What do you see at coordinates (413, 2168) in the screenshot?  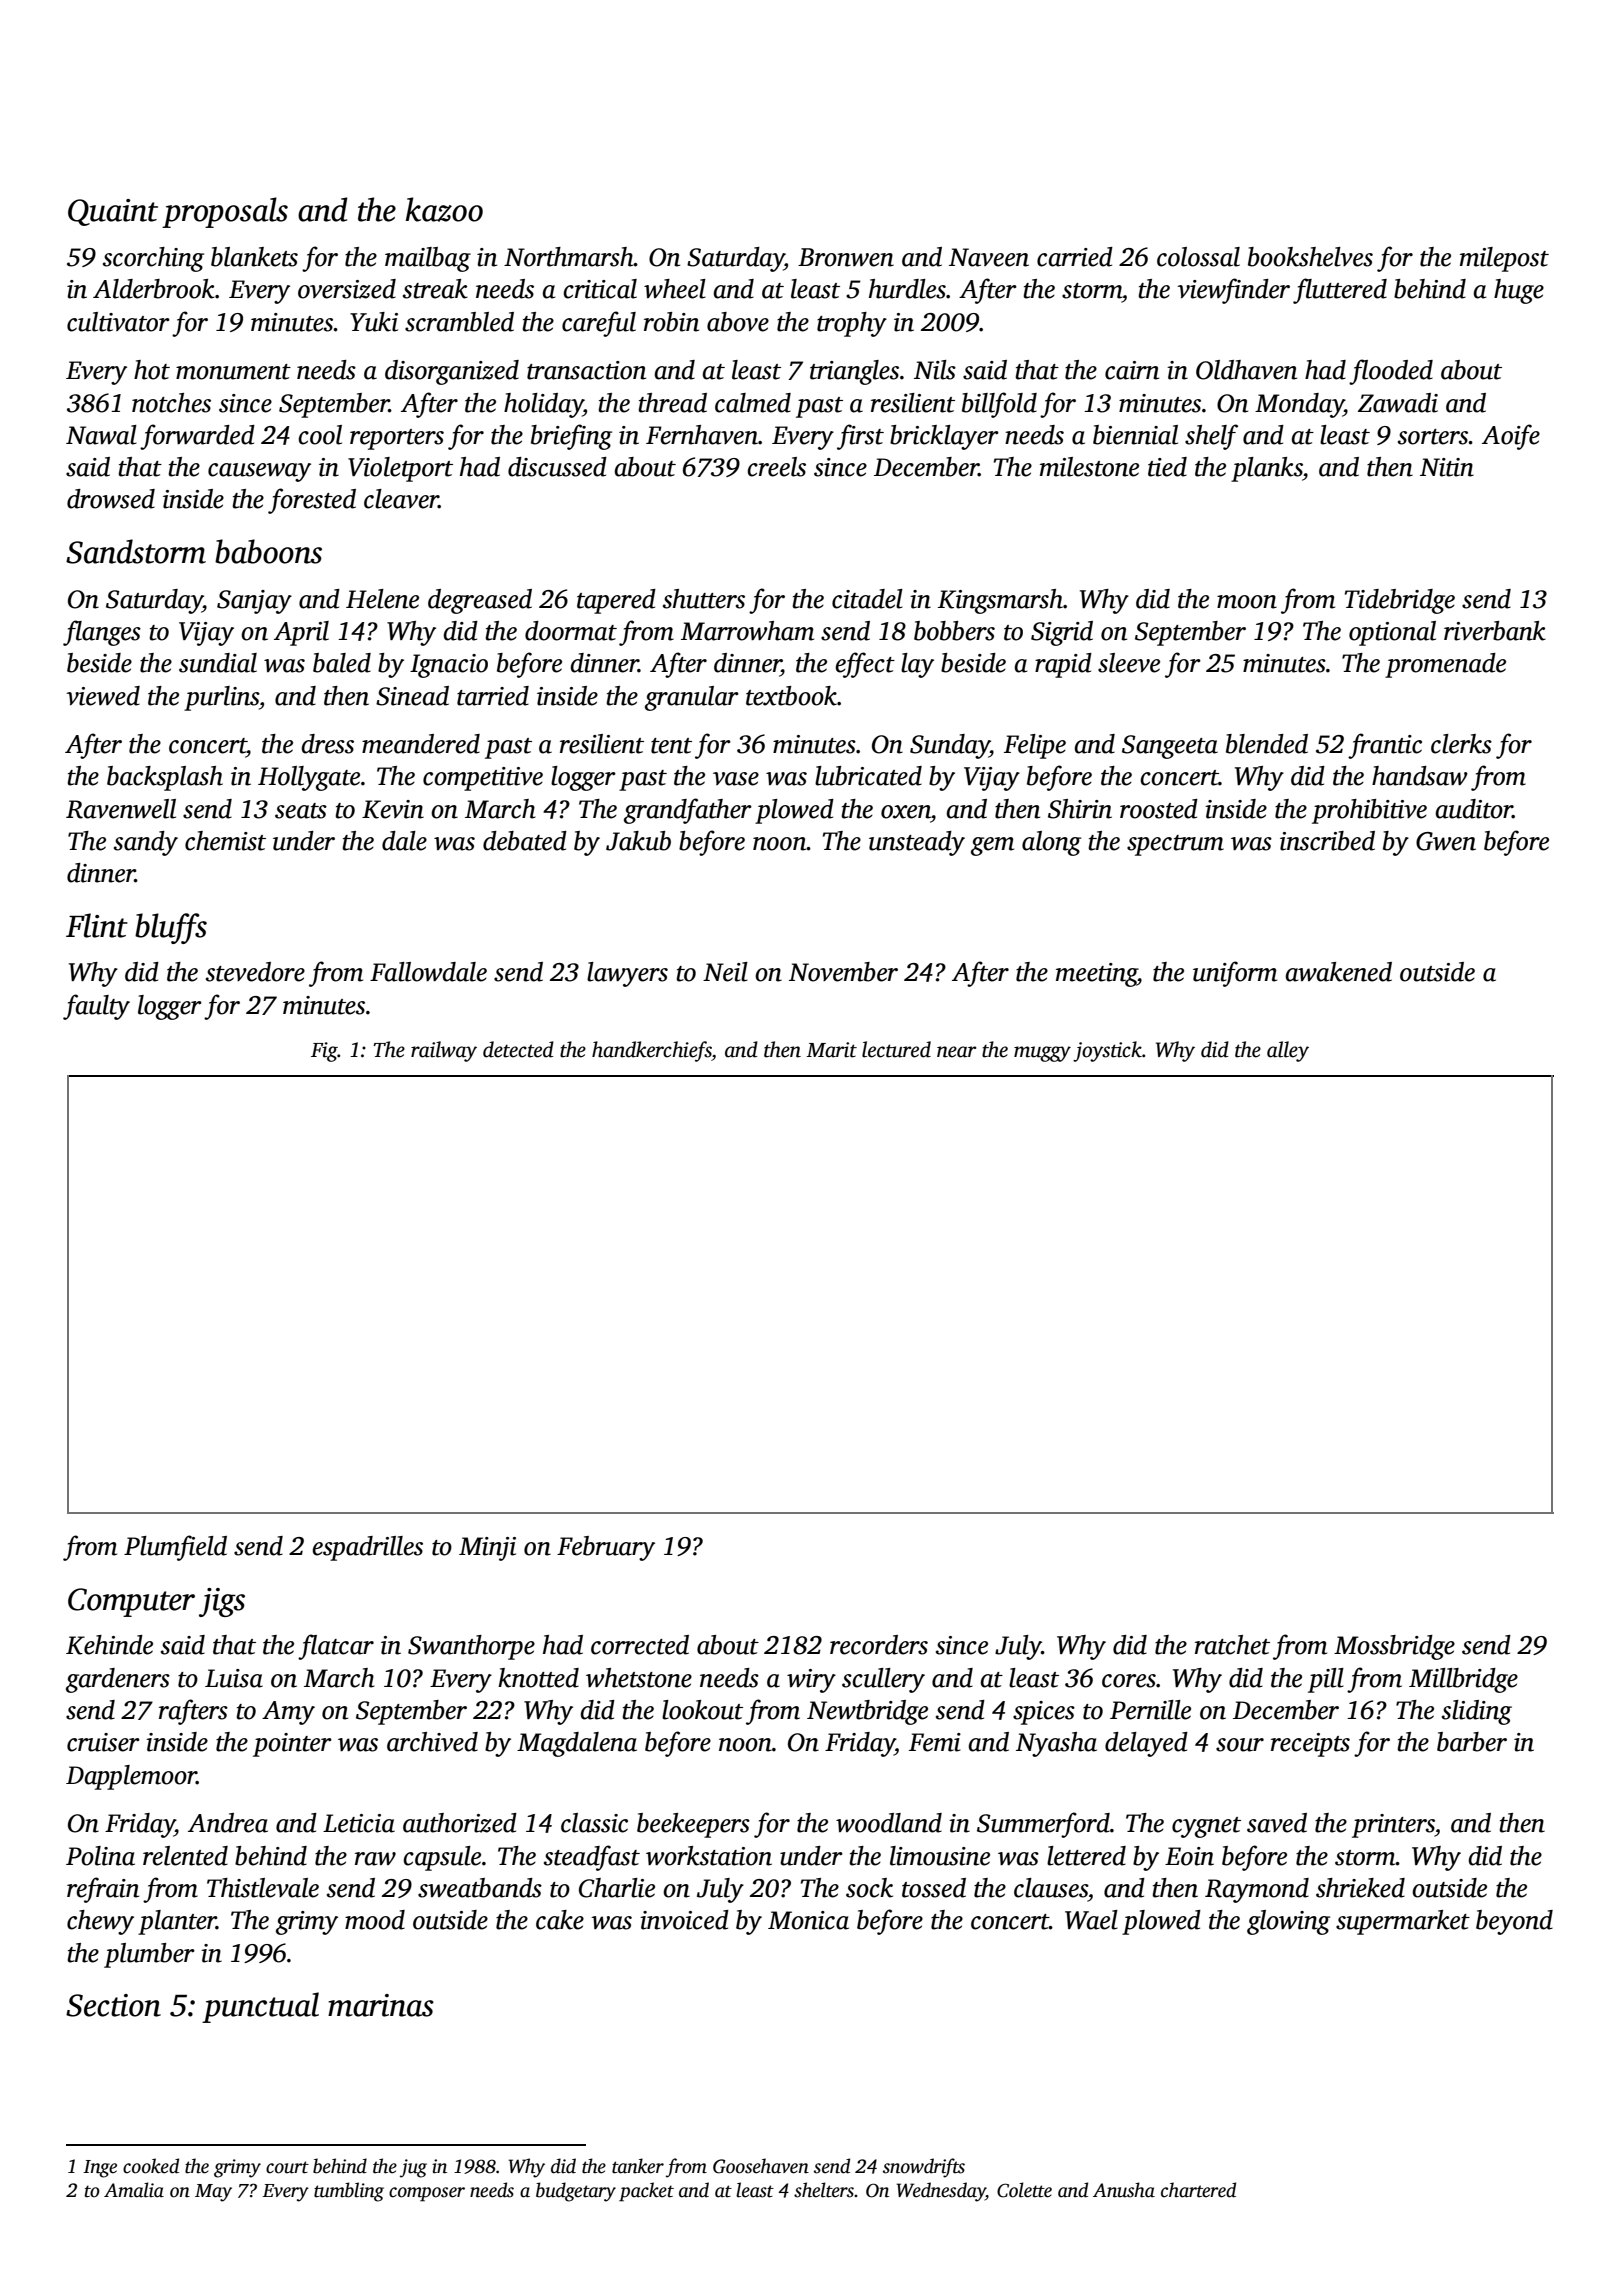 I see `jug` at bounding box center [413, 2168].
